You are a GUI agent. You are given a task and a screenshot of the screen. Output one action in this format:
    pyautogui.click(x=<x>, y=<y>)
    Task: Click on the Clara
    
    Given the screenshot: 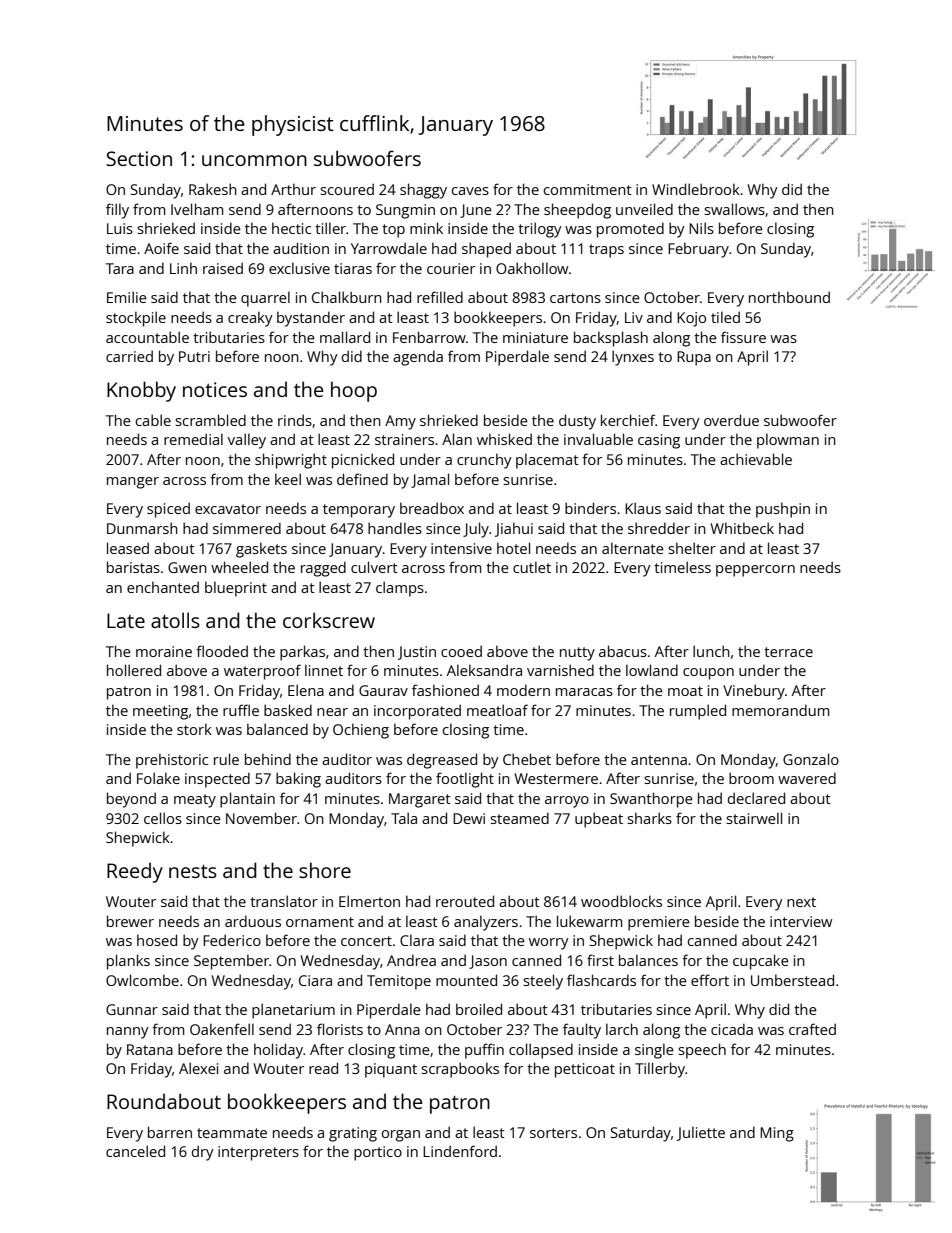 What is the action you would take?
    pyautogui.click(x=417, y=940)
